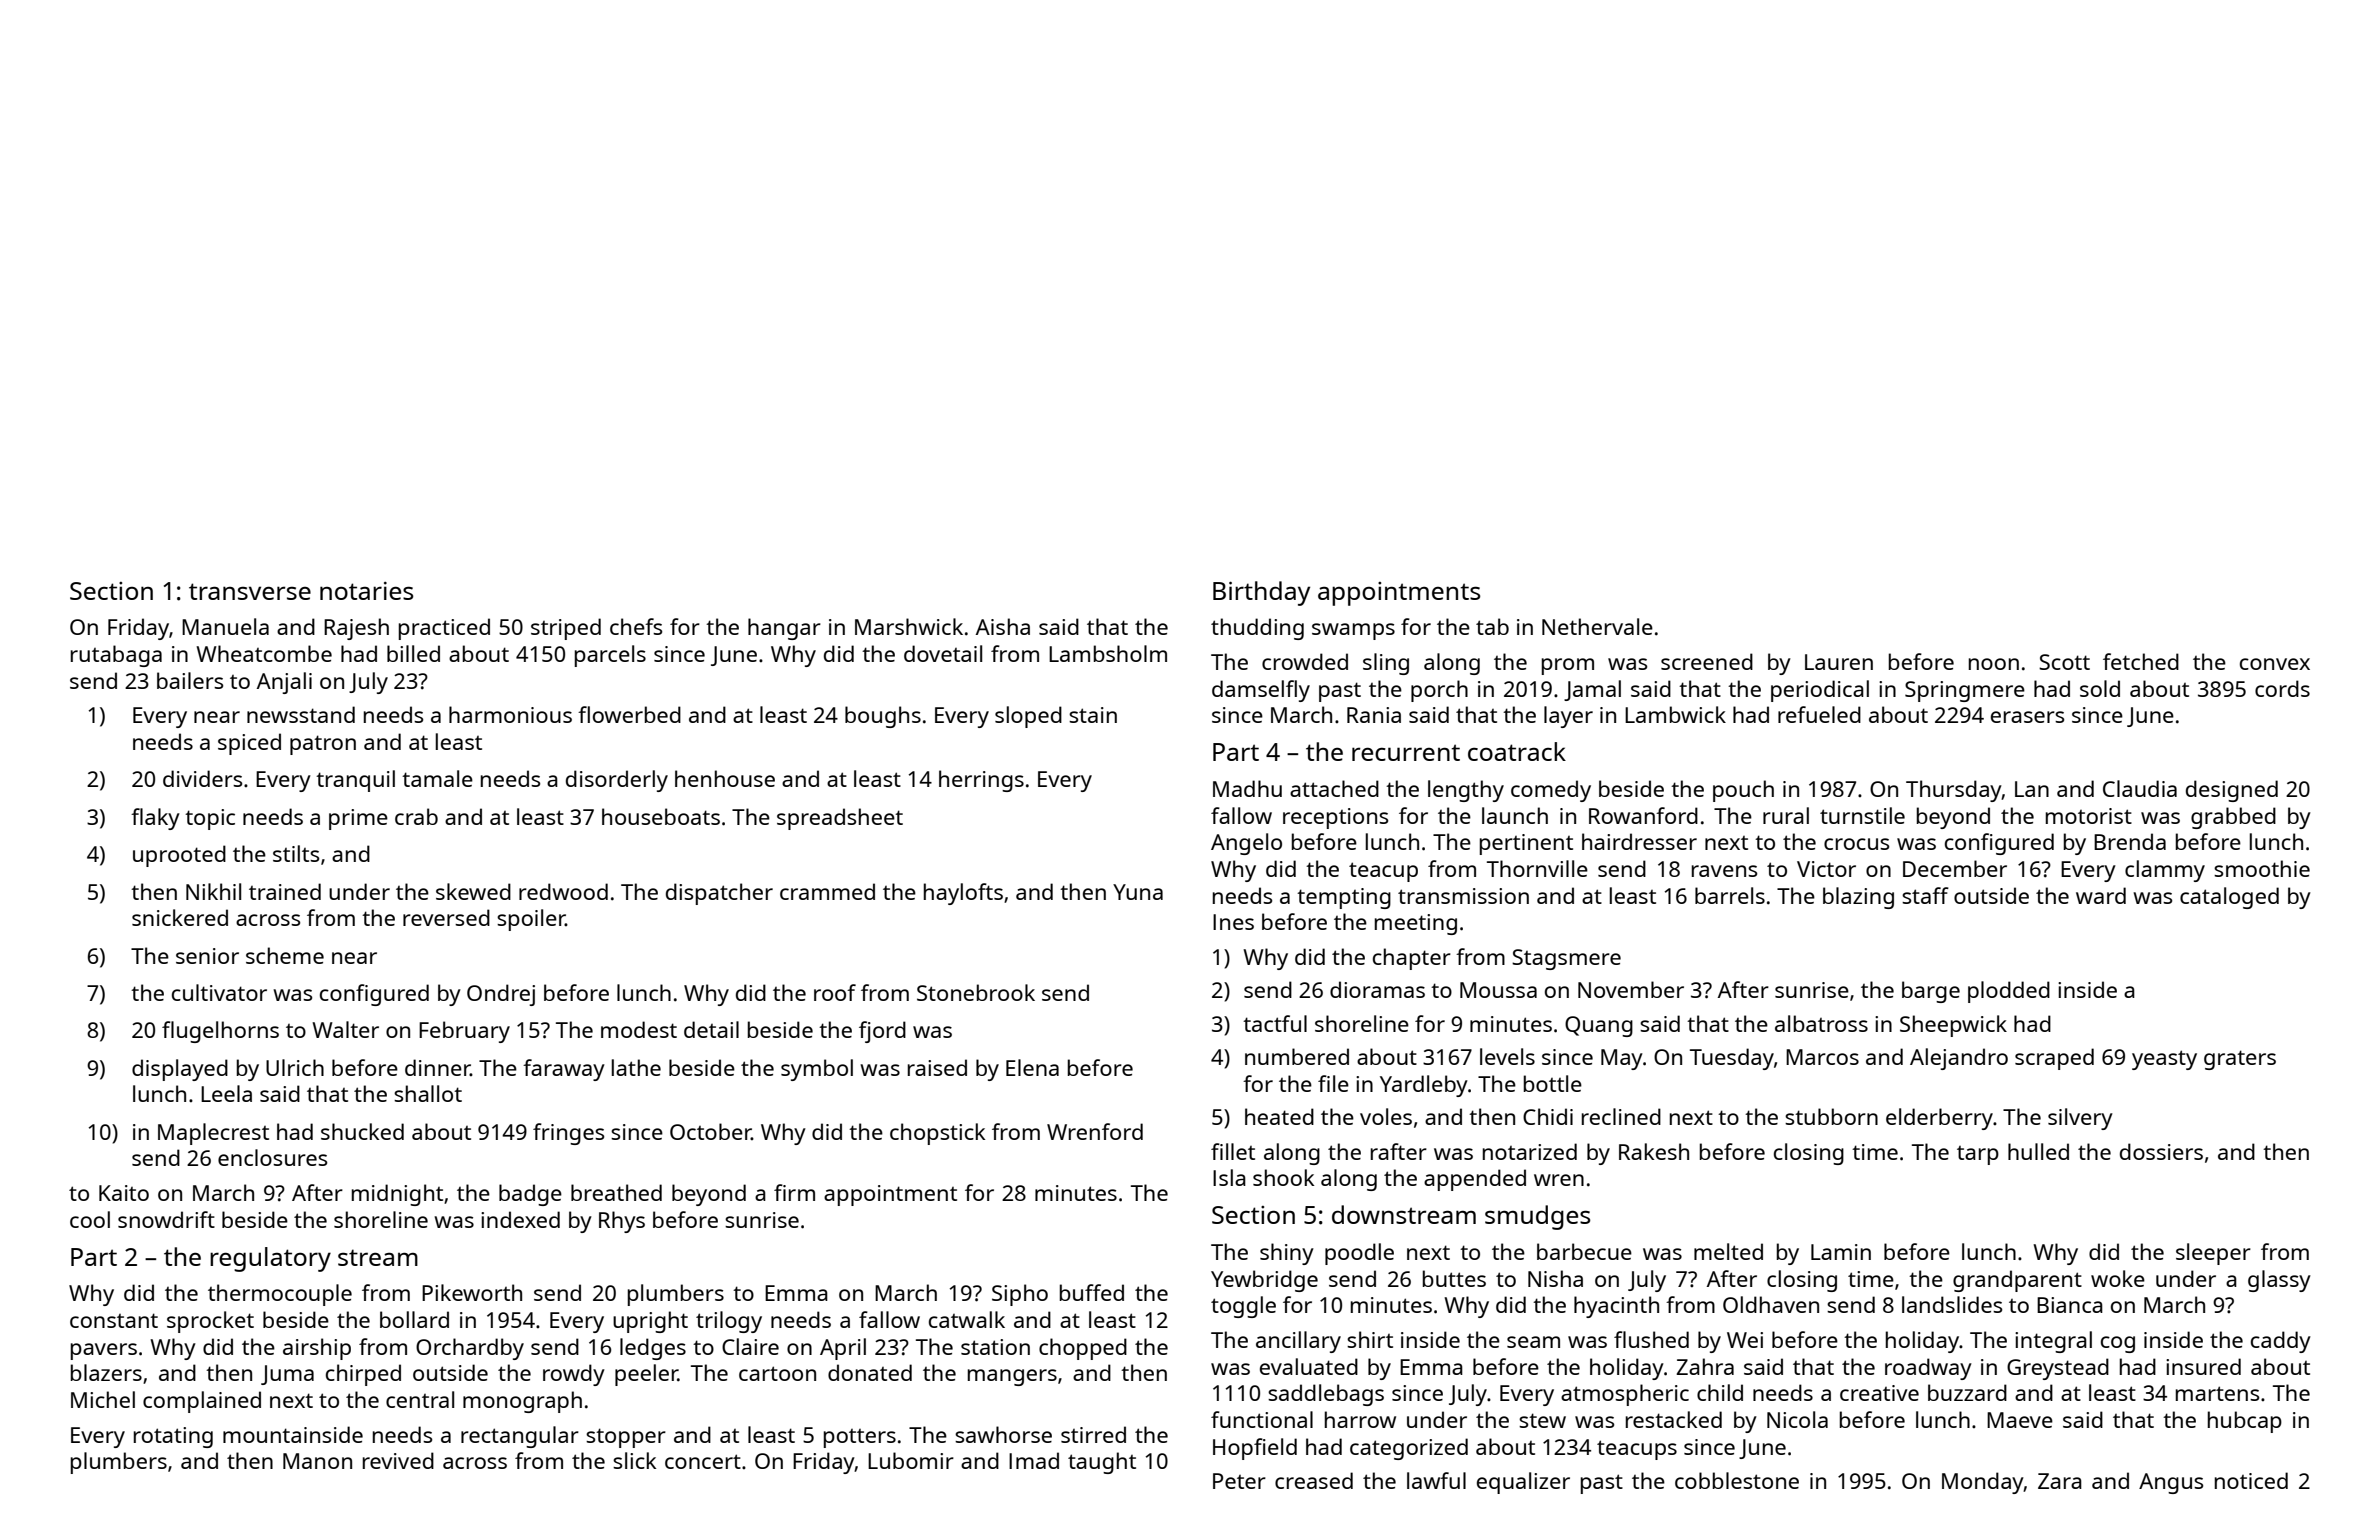  I want to click on Aisha, so click(1003, 626).
